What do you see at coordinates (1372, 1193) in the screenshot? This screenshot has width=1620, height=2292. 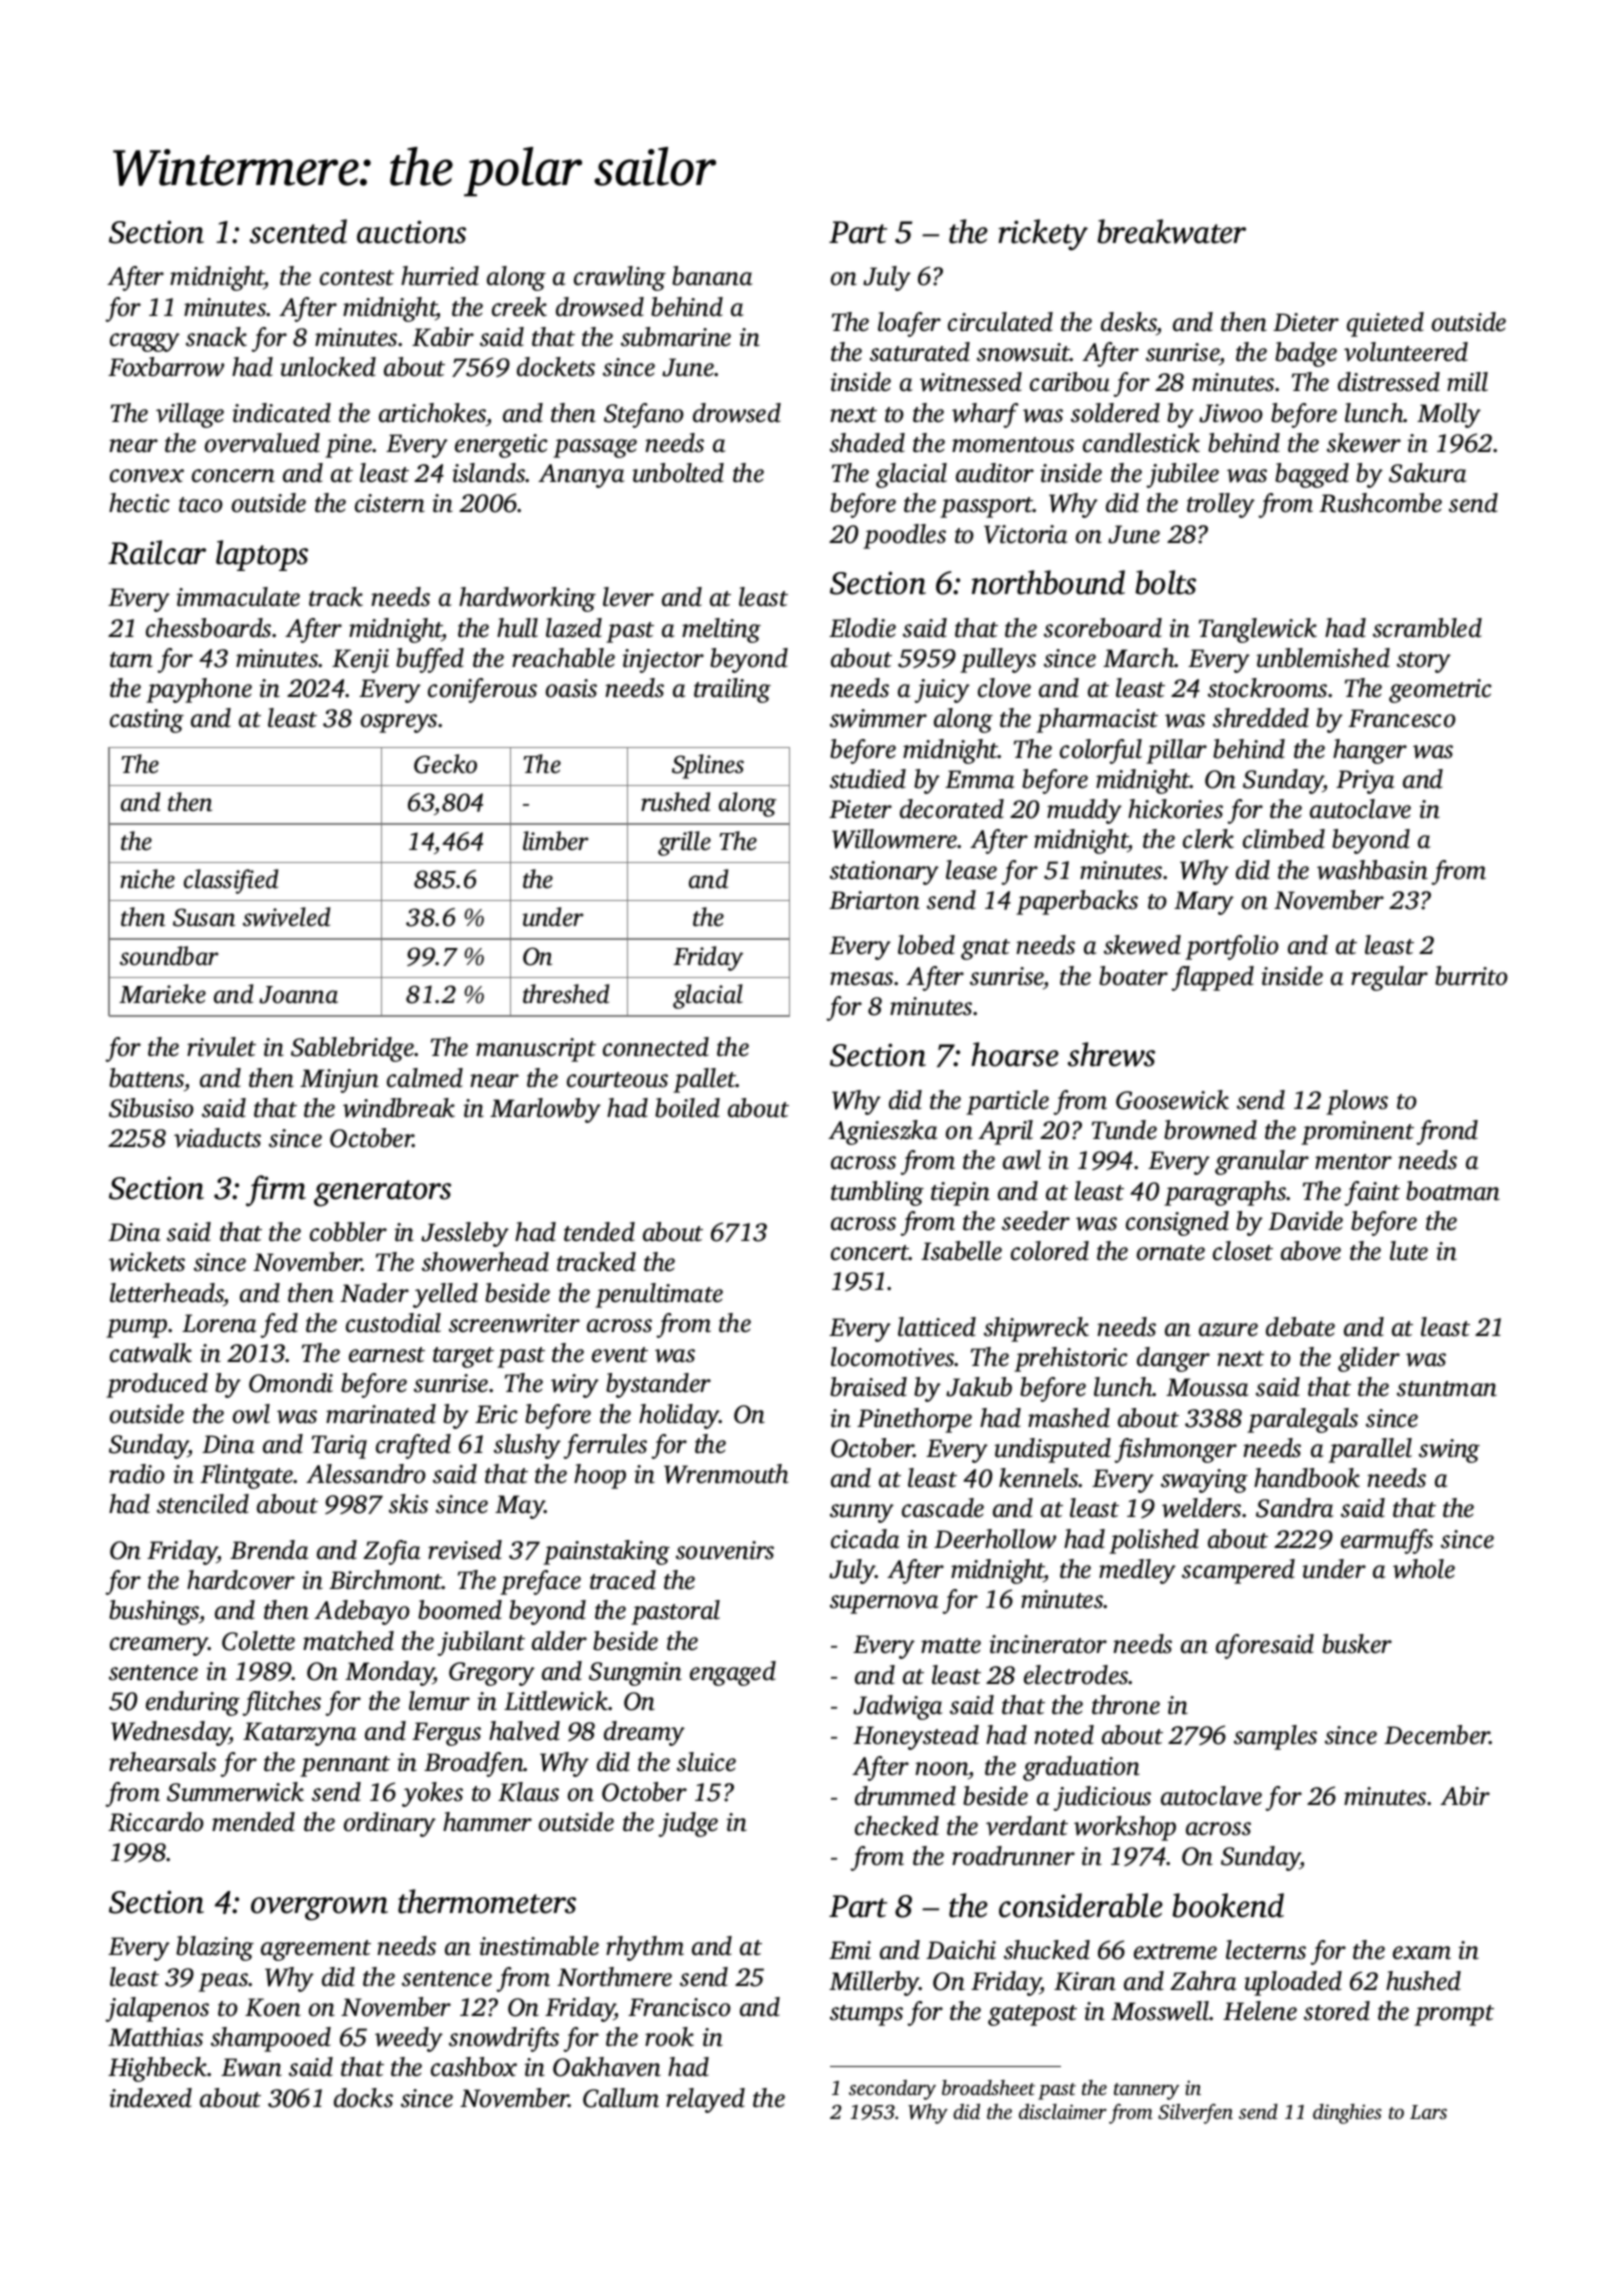 I see `faint` at bounding box center [1372, 1193].
